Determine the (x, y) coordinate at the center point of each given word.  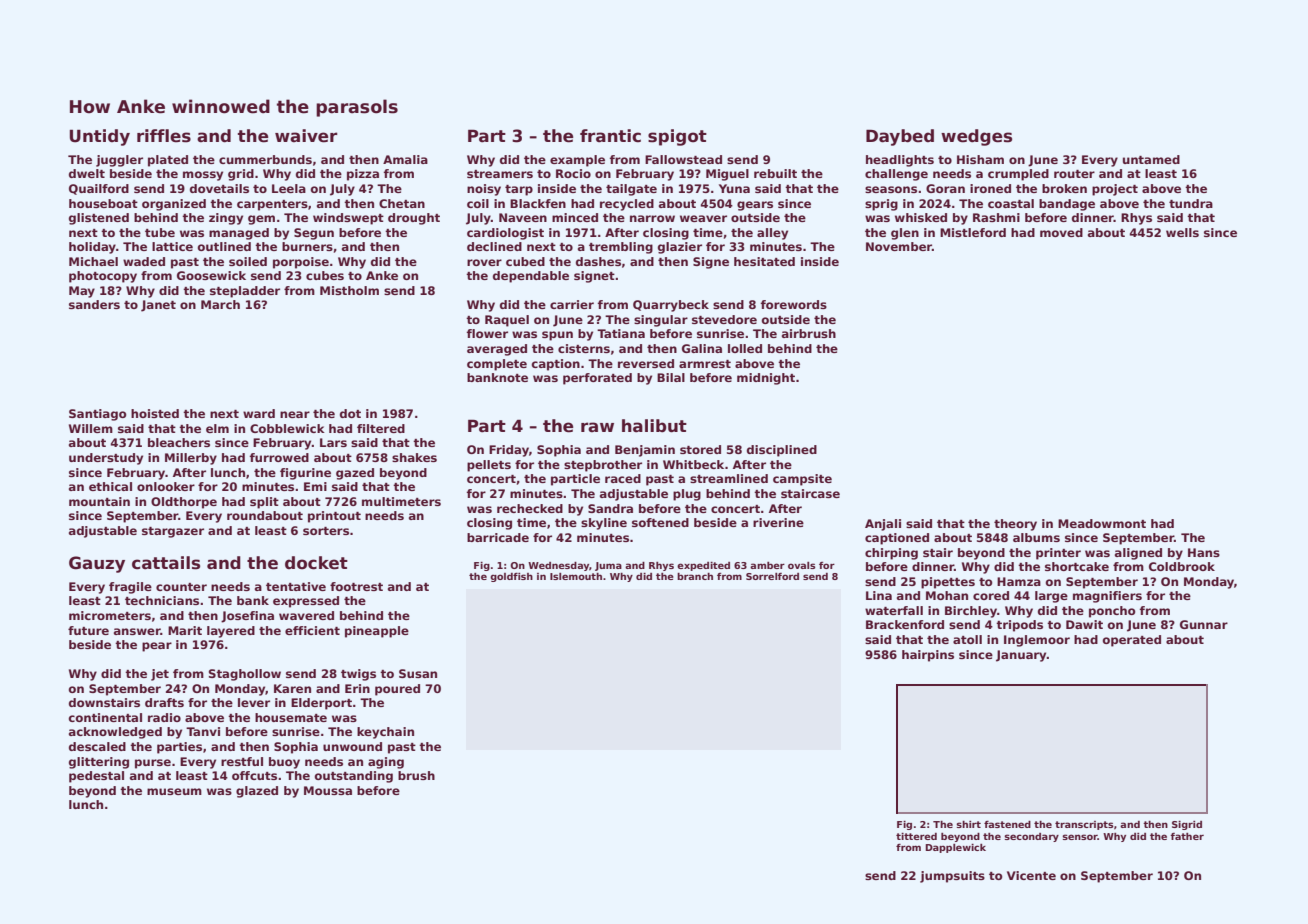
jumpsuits (952, 877)
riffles (164, 136)
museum (174, 791)
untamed (1151, 159)
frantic (610, 136)
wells (1182, 232)
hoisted (155, 413)
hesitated (764, 261)
